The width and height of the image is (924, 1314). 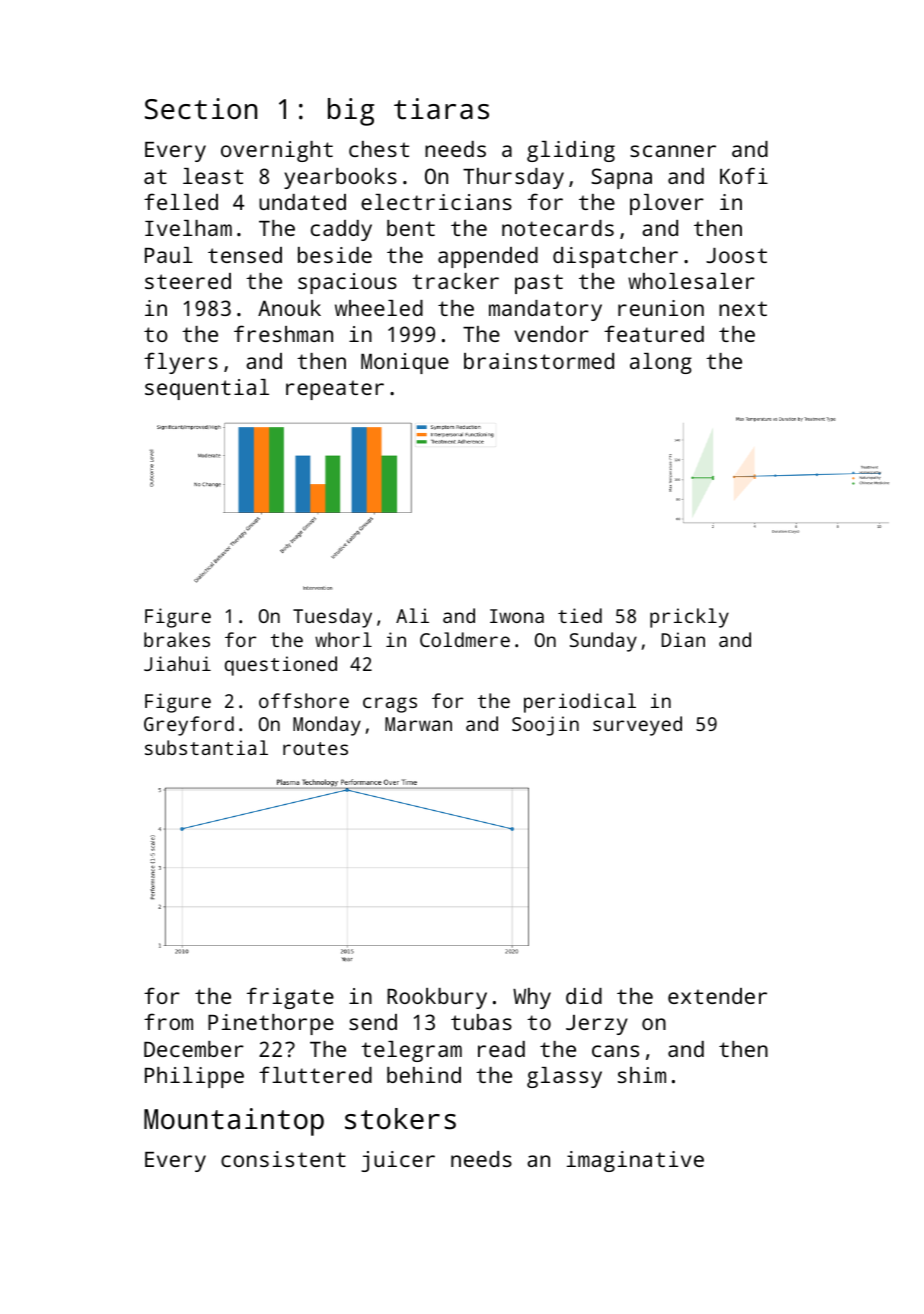 I want to click on Section, so click(x=201, y=109).
